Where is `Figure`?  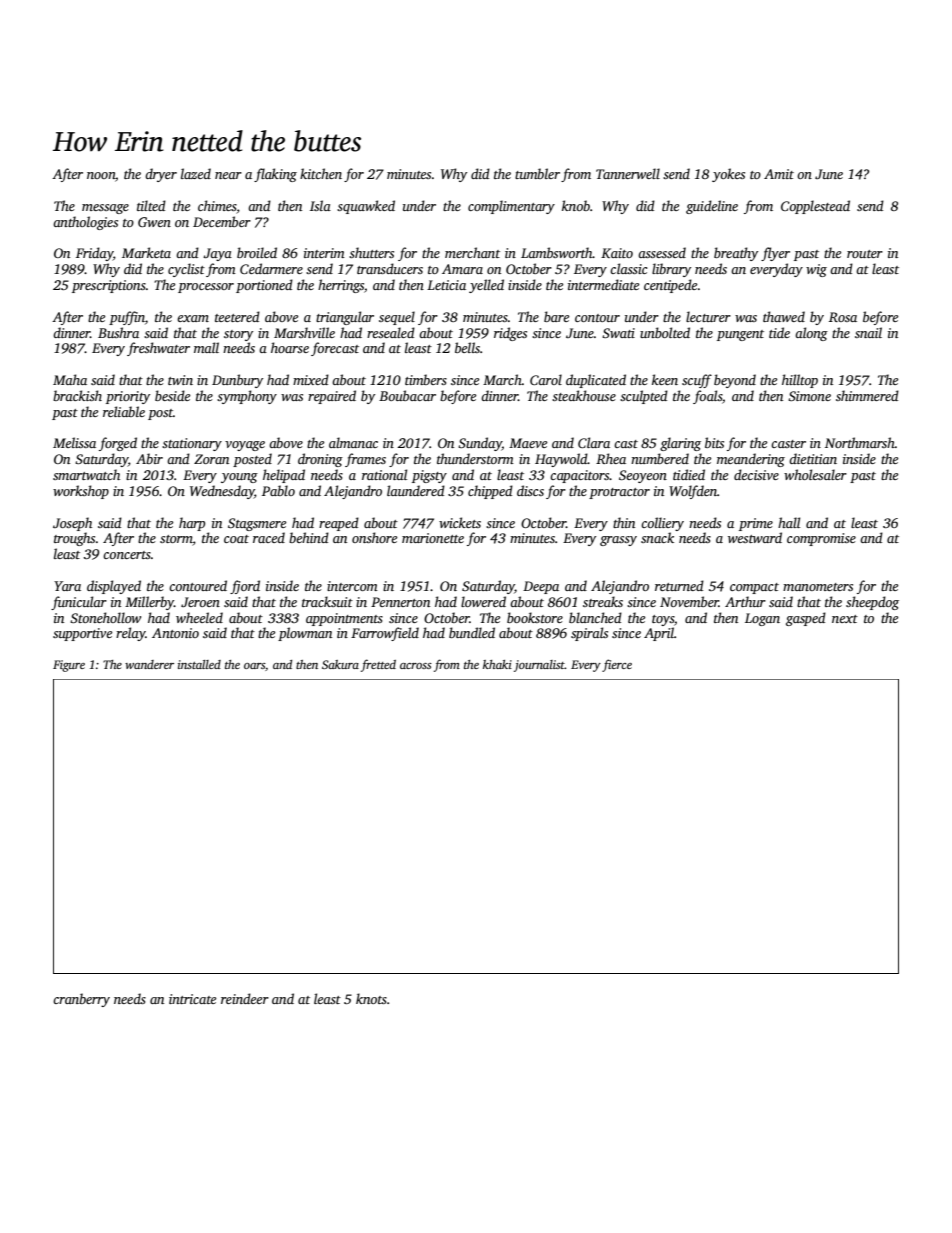
Figure is located at coordinates (69, 666).
